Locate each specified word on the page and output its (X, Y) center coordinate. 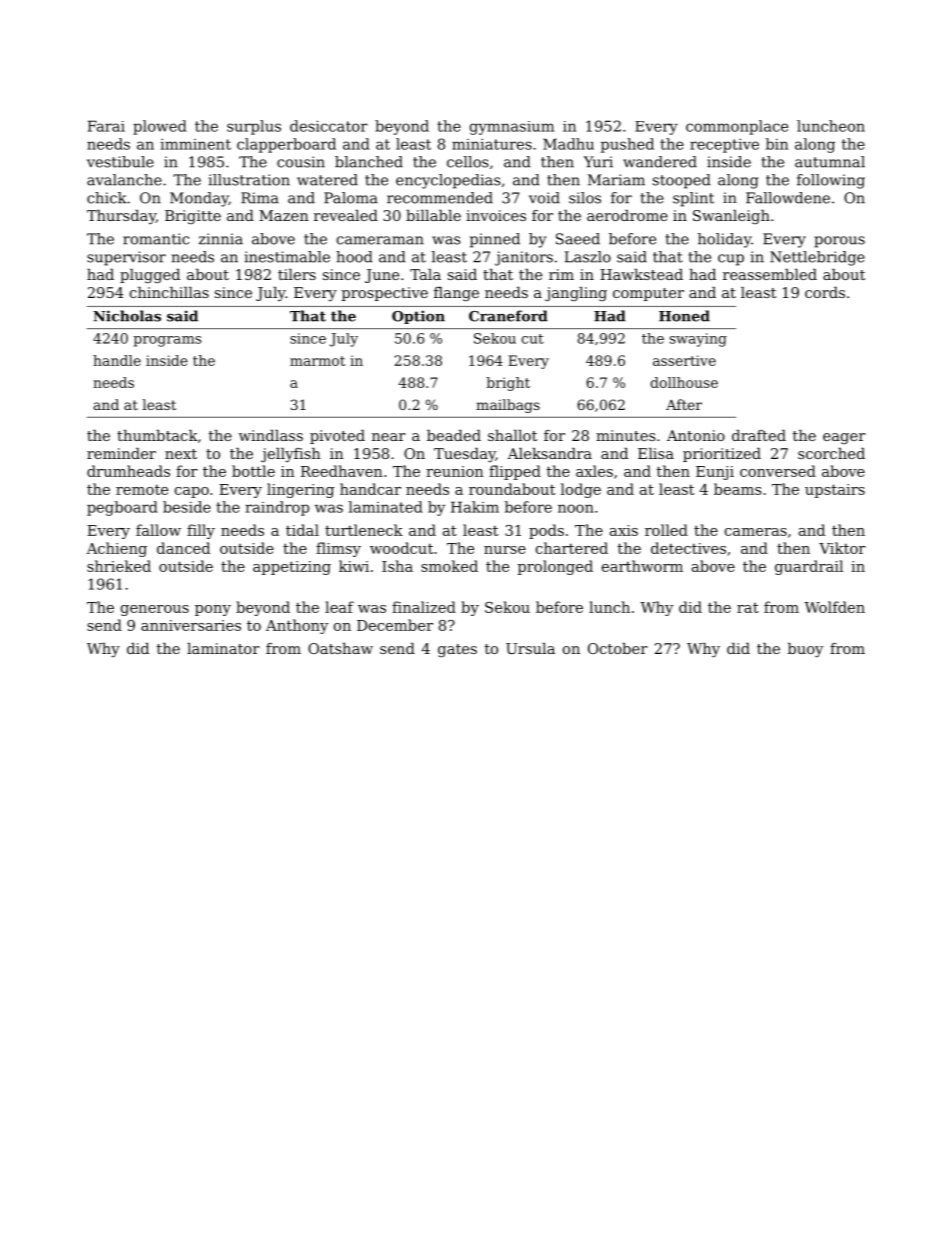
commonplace (737, 127)
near (389, 437)
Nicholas (127, 316)
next (181, 454)
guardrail (809, 567)
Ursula (530, 648)
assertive (684, 360)
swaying (698, 340)
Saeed (578, 239)
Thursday (121, 217)
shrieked (119, 566)
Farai (106, 126)
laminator (223, 648)
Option (418, 317)
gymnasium (512, 128)
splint (693, 199)
